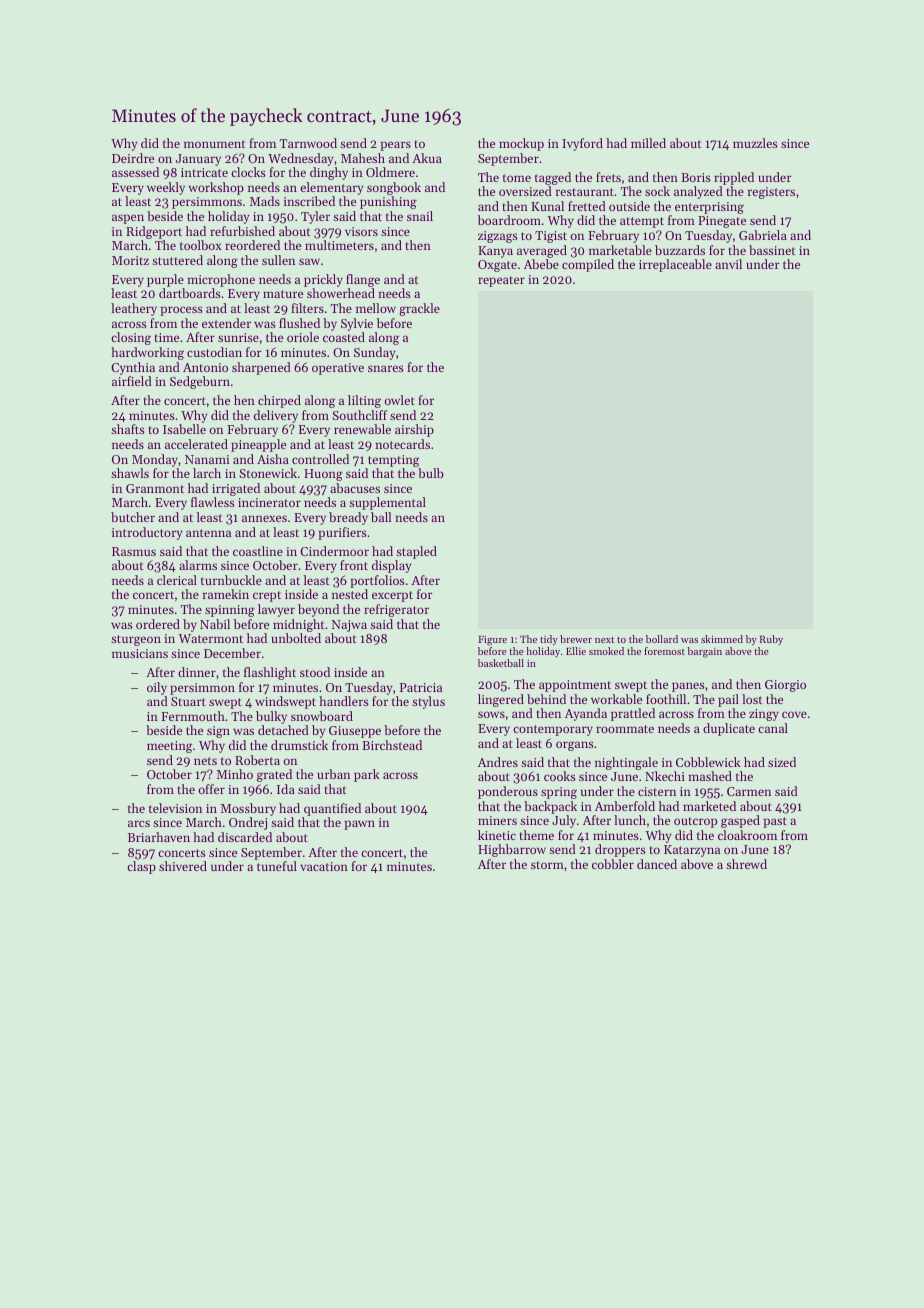  What do you see at coordinates (675, 265) in the page?
I see `irreplaceable` at bounding box center [675, 265].
